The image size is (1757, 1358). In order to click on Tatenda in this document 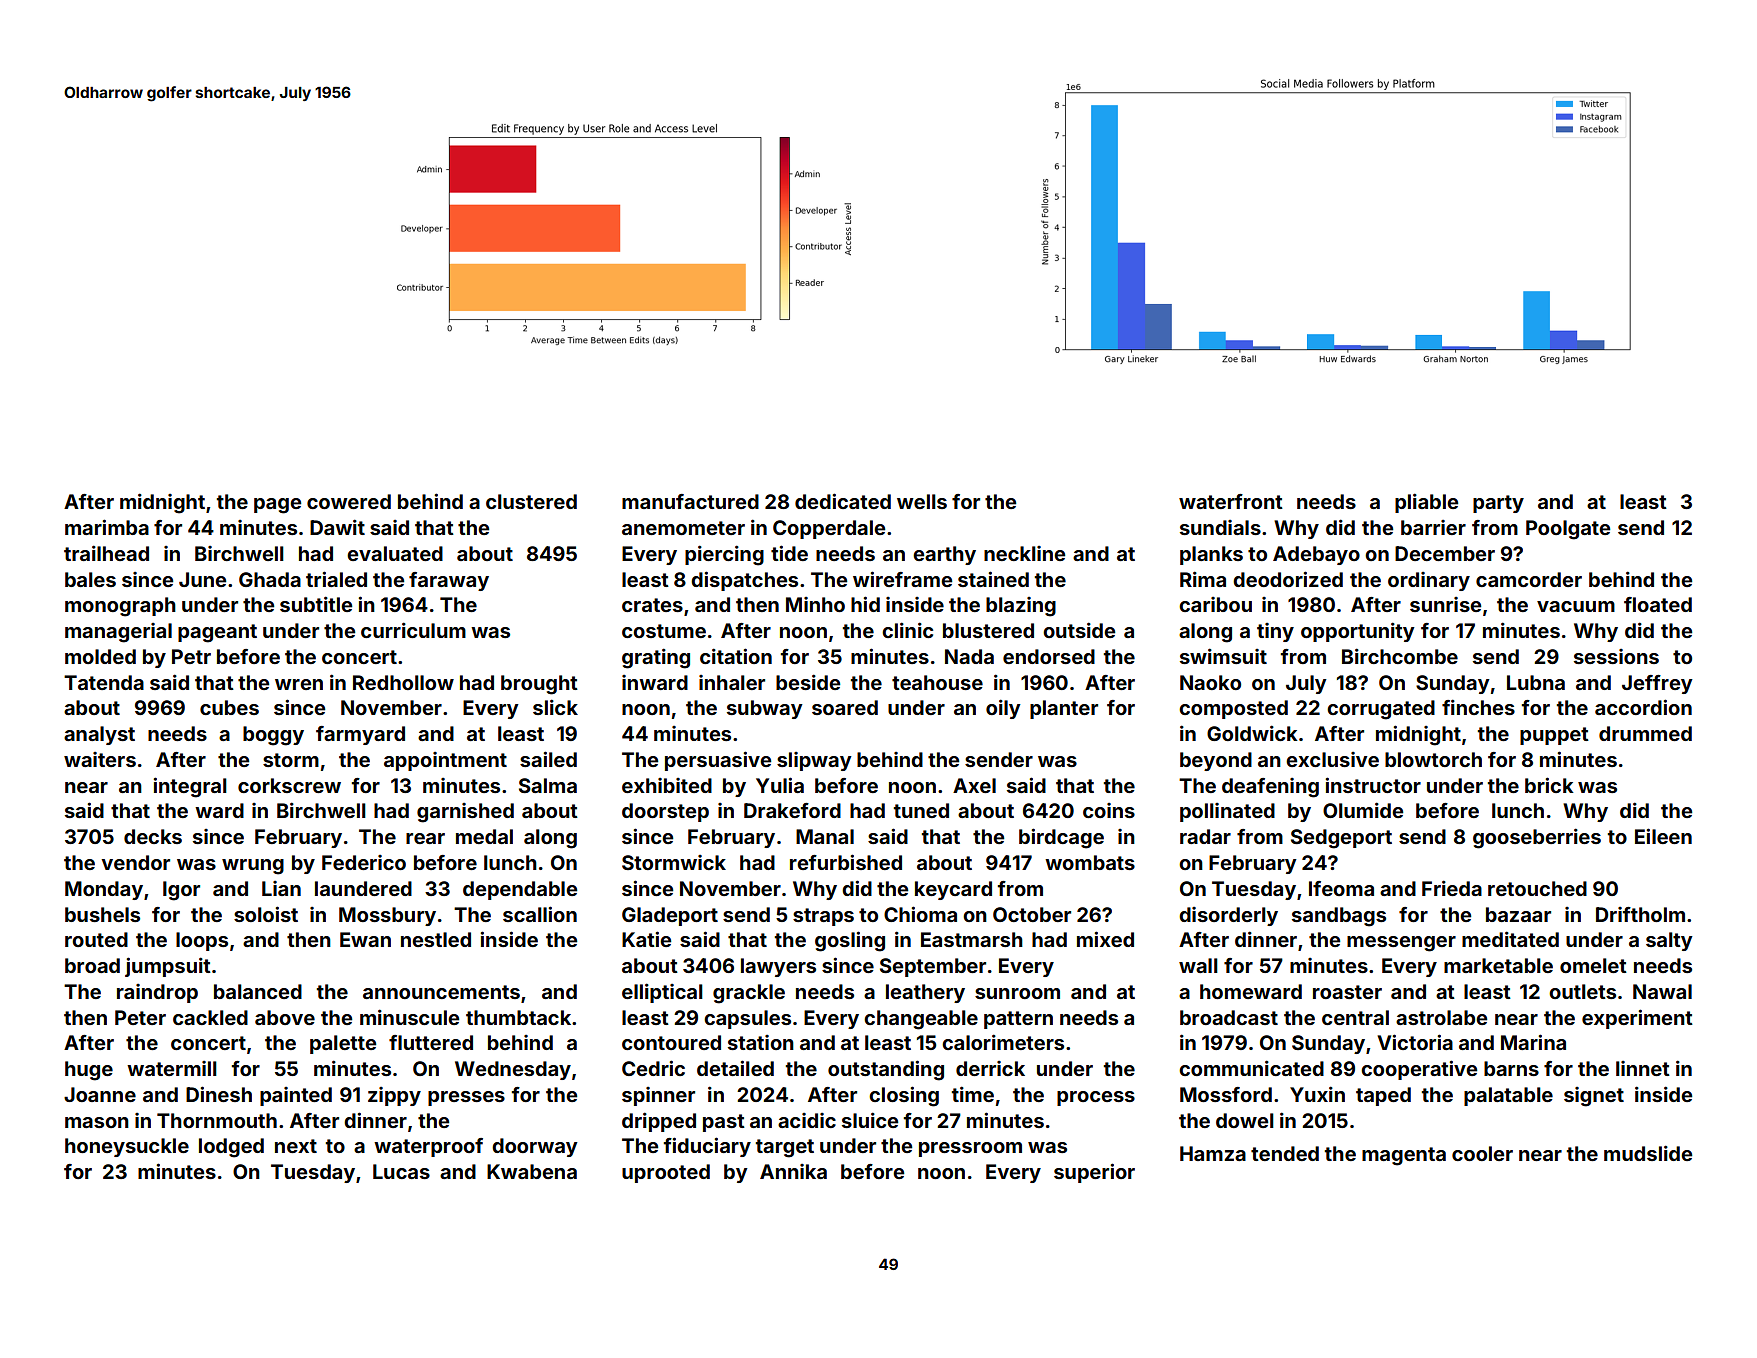, I will do `click(104, 682)`.
